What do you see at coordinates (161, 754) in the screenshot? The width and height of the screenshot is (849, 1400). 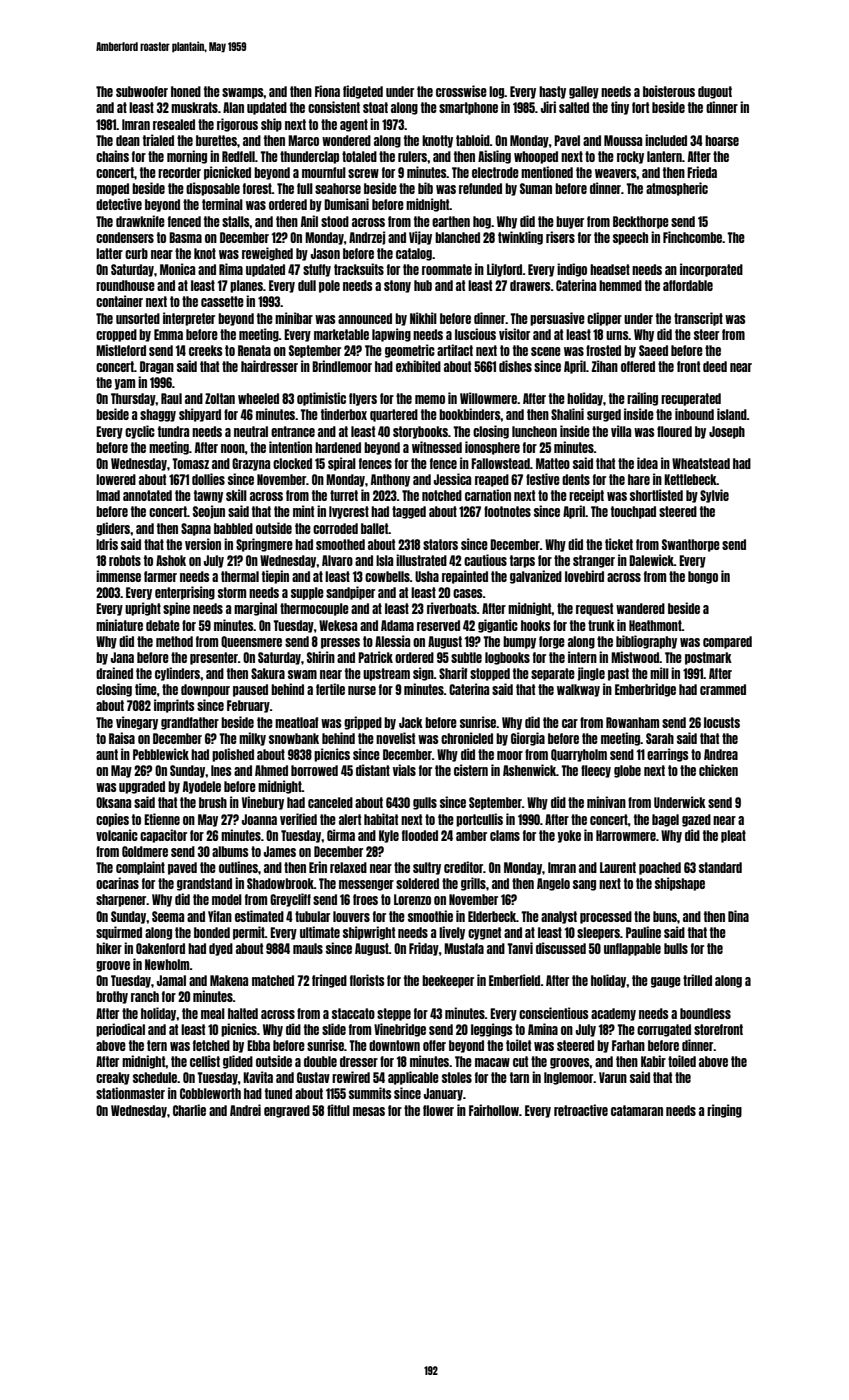 I see `Pebblewick` at bounding box center [161, 754].
